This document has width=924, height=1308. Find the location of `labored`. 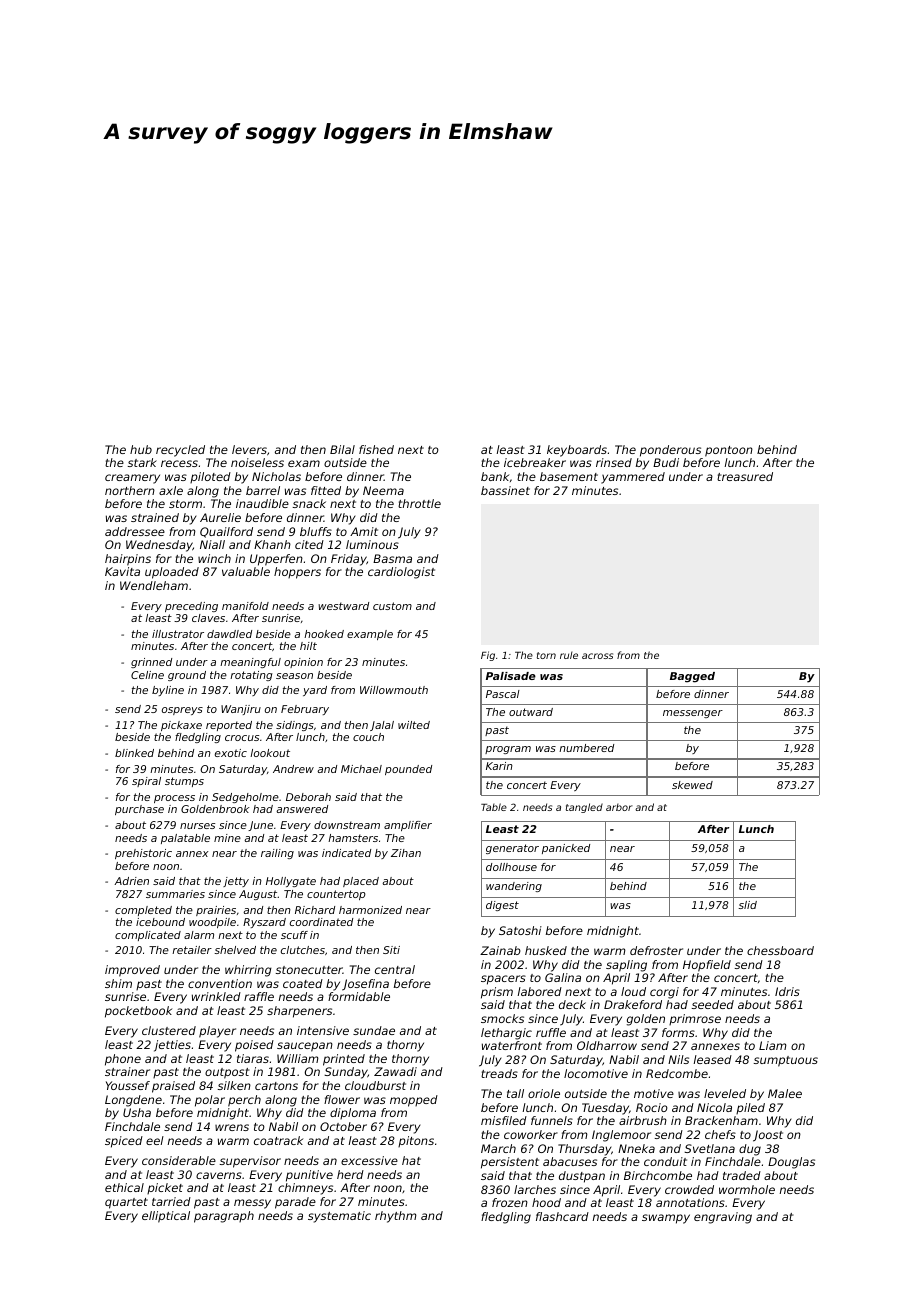

labored is located at coordinates (540, 991).
